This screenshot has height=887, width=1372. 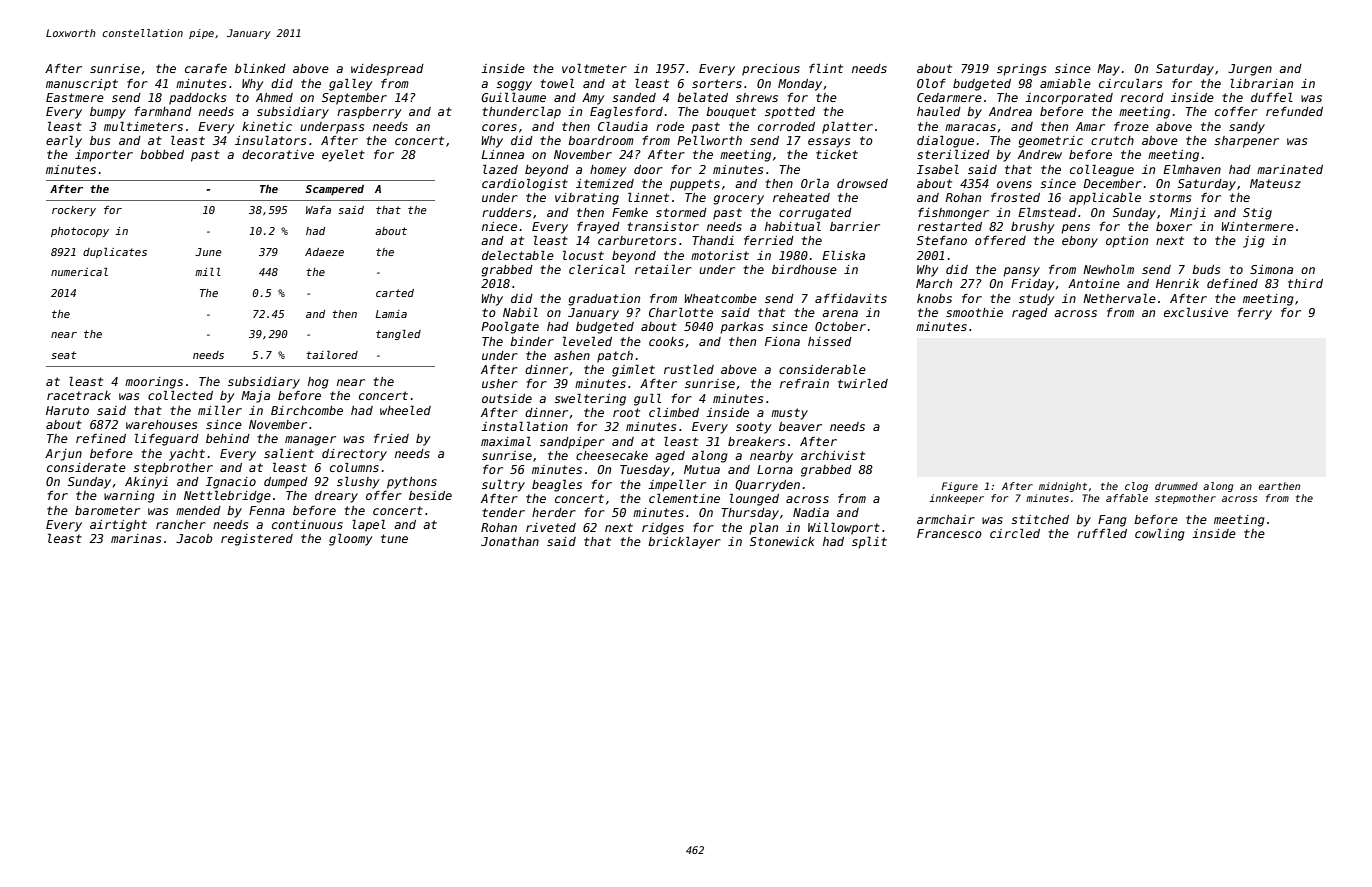 What do you see at coordinates (731, 113) in the screenshot?
I see `bouquet` at bounding box center [731, 113].
